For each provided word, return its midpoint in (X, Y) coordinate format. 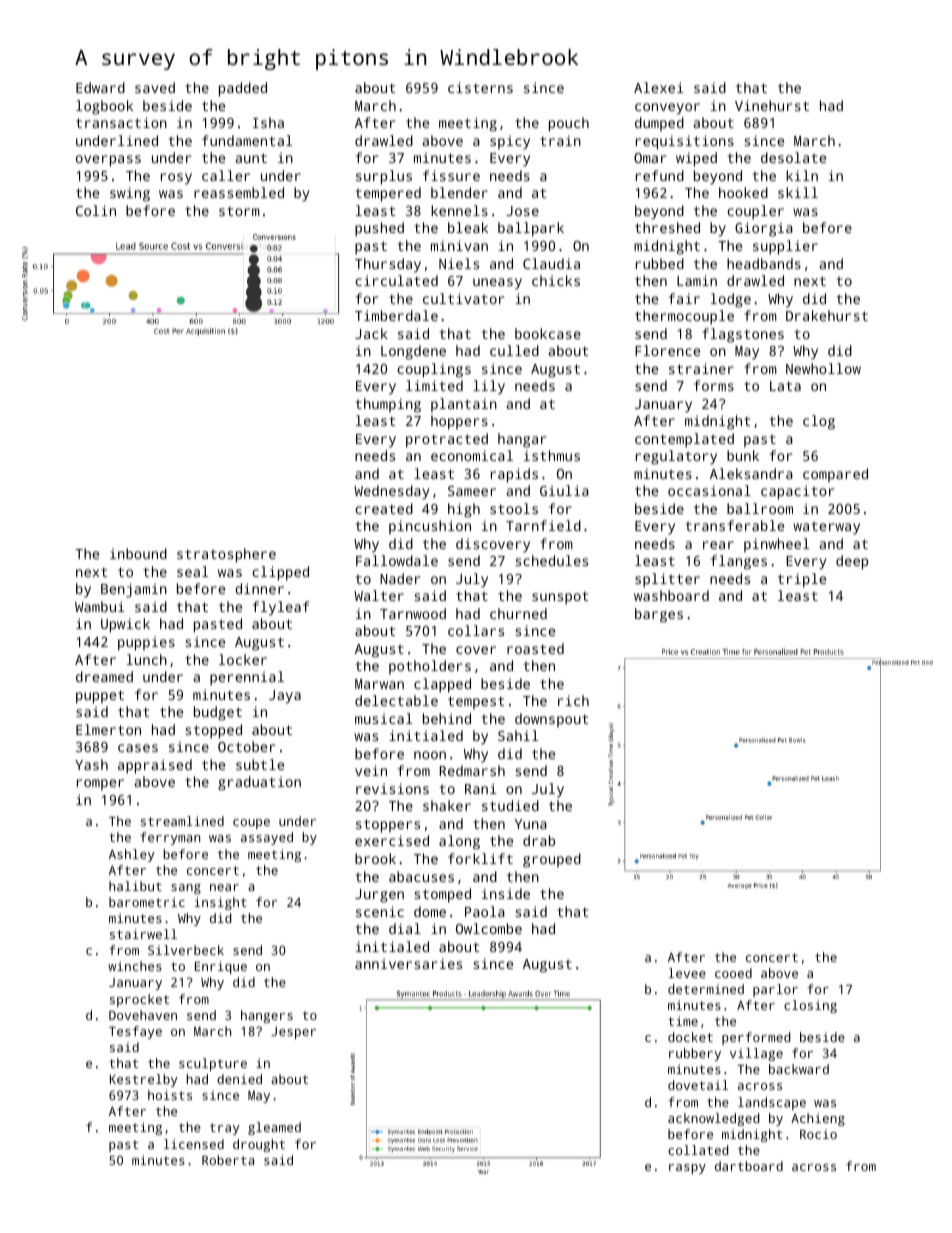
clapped (442, 685)
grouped (552, 860)
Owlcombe (489, 928)
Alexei (659, 87)
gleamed (274, 1128)
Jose (523, 211)
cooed (733, 973)
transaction (121, 122)
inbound (138, 553)
